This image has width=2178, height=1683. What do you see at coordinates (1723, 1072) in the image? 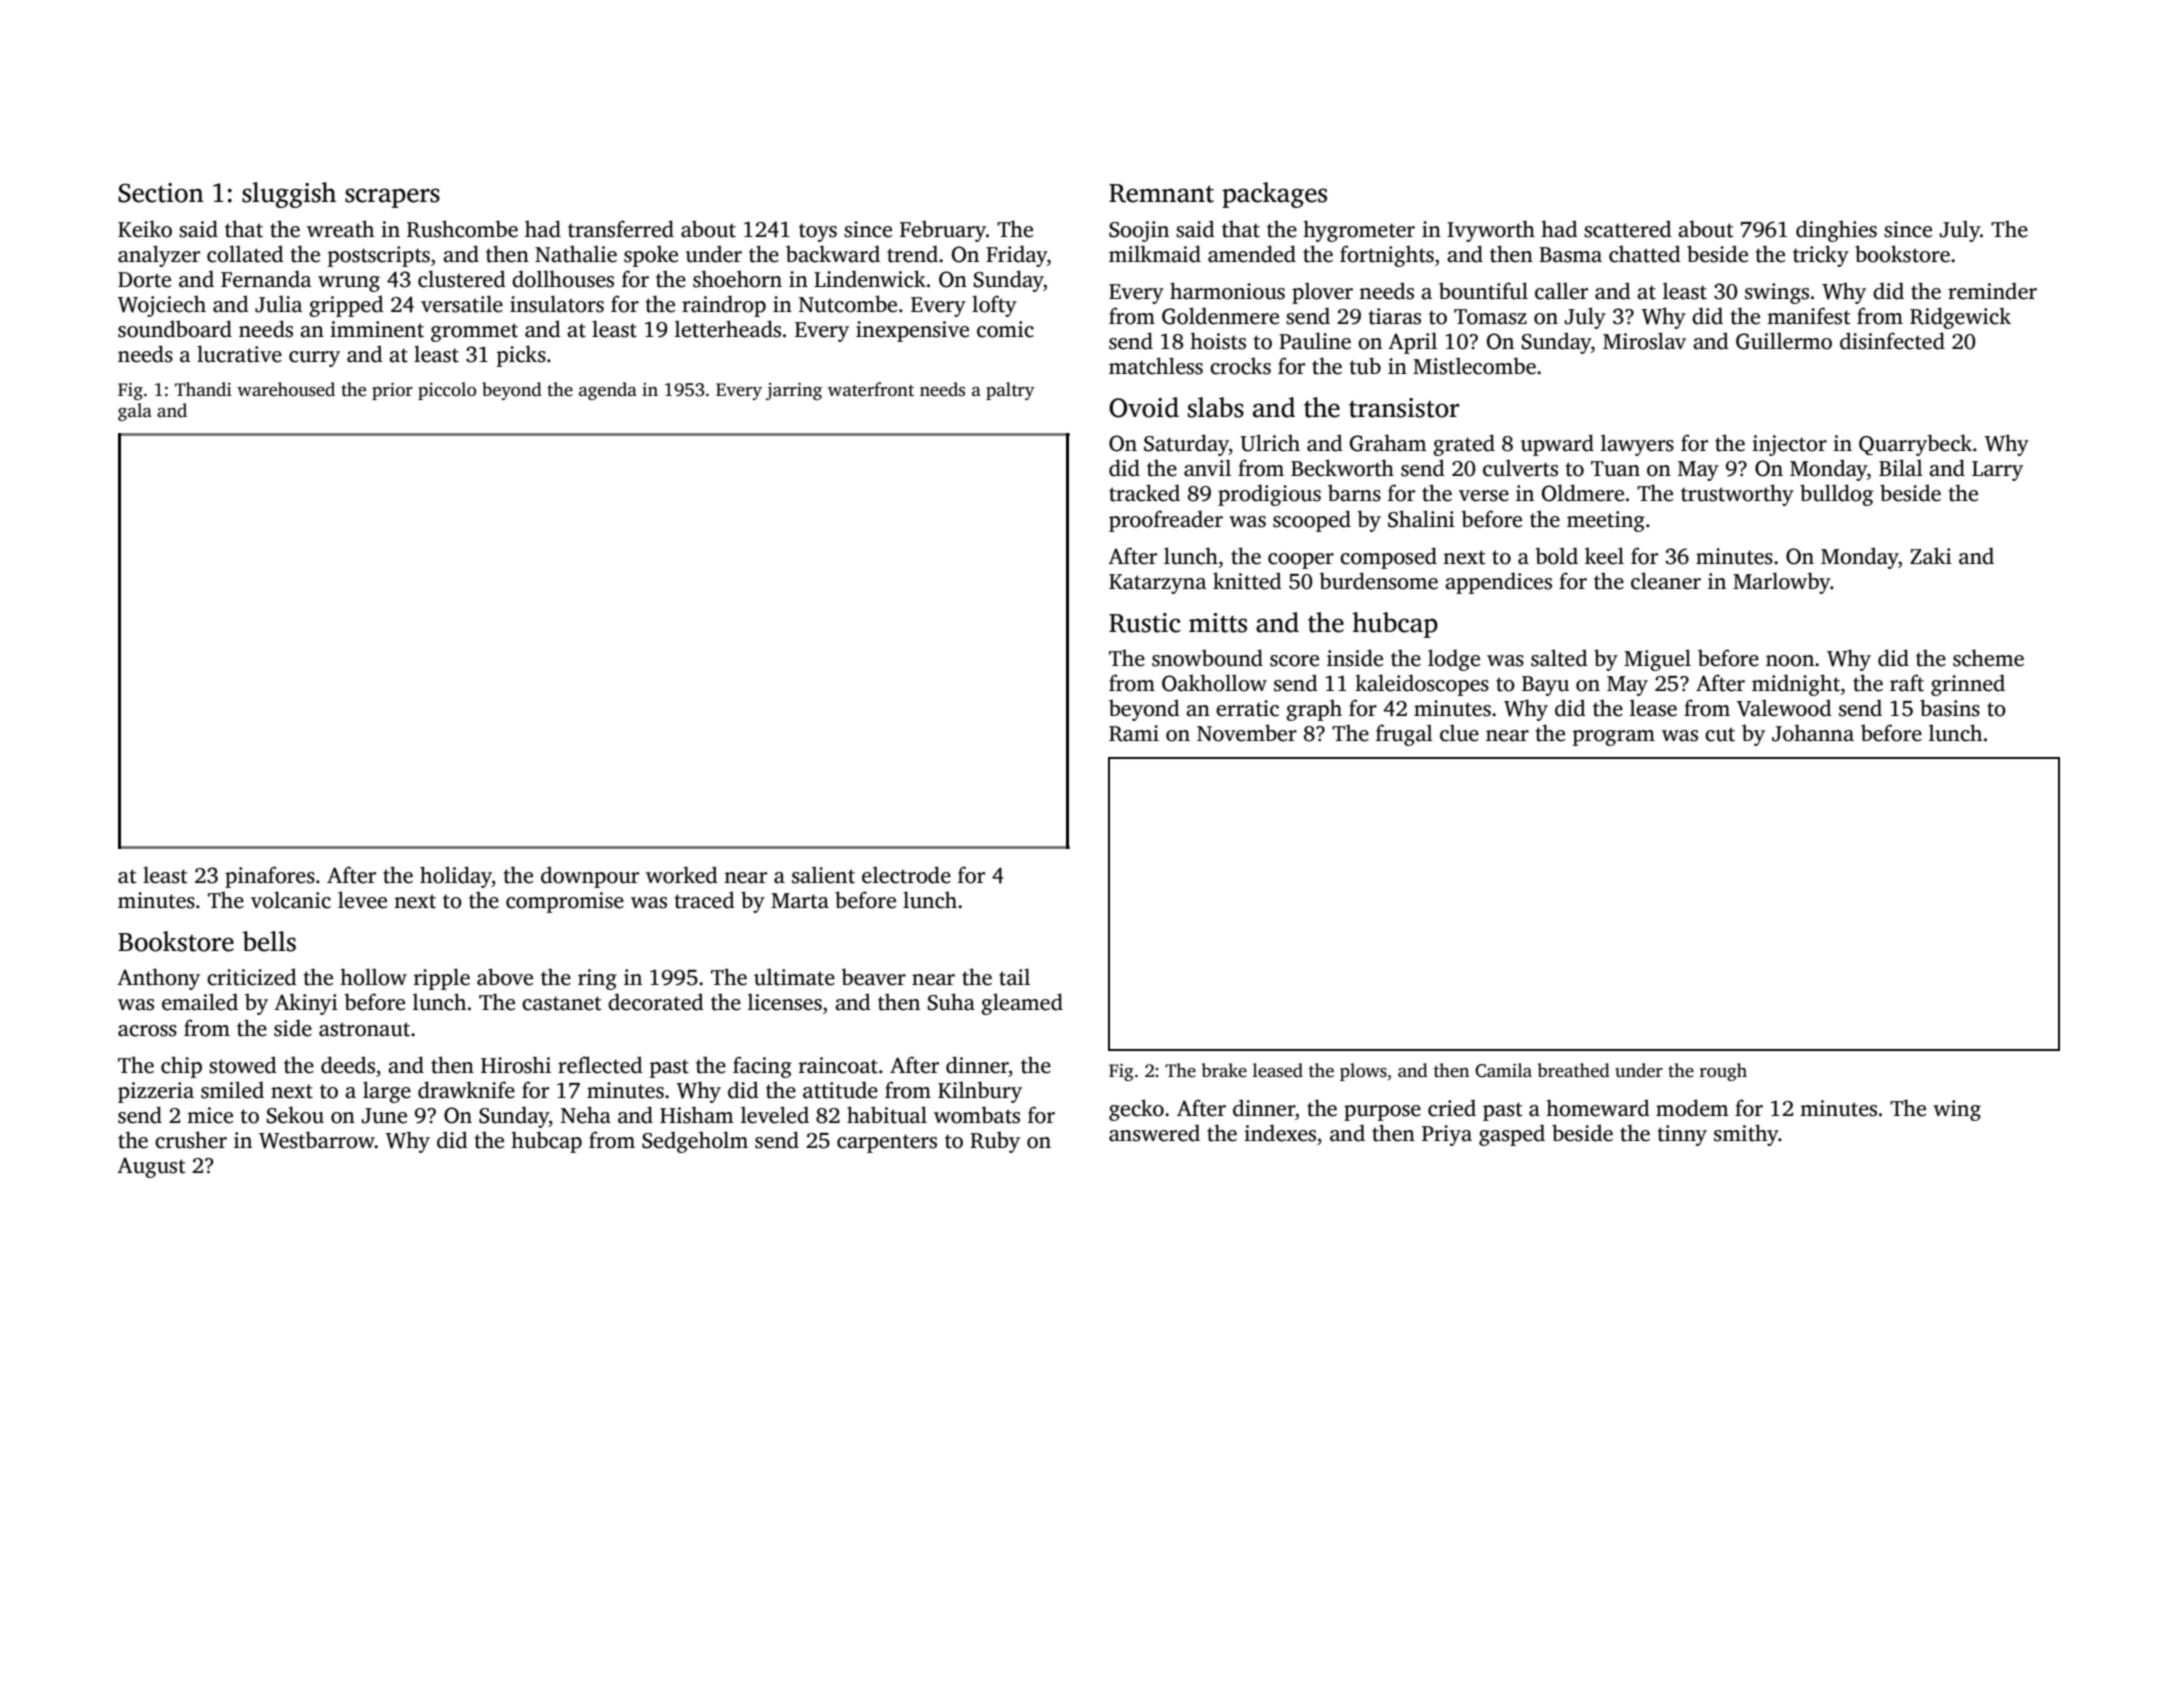
I see `rough` at bounding box center [1723, 1072].
